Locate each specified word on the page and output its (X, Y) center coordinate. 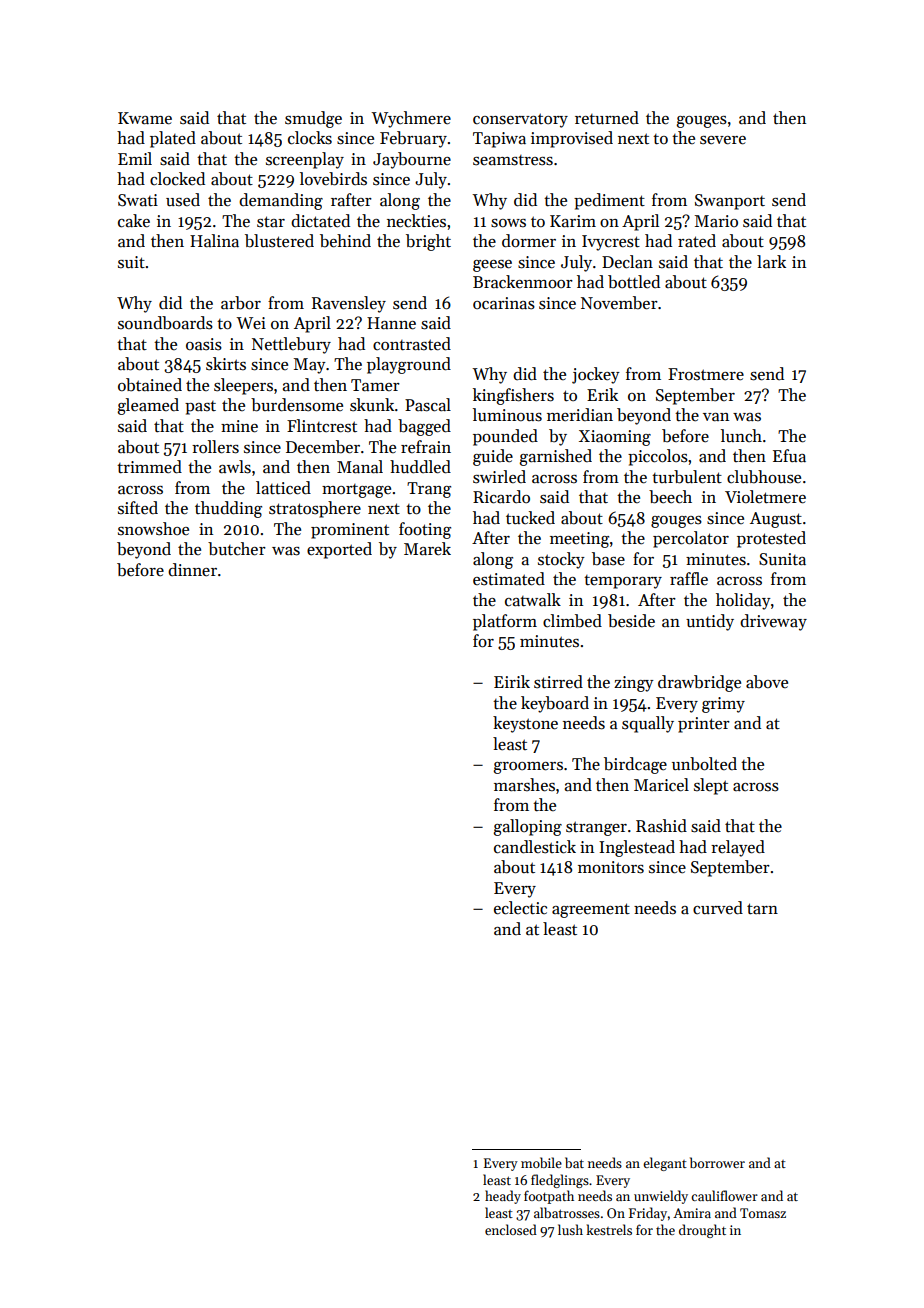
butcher (237, 549)
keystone (525, 724)
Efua (789, 456)
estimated (509, 579)
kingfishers (513, 396)
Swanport (730, 202)
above (767, 682)
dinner (192, 570)
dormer (529, 241)
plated (173, 139)
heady (503, 1197)
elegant (665, 1164)
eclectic (520, 908)
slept (711, 786)
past (200, 408)
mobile (541, 1162)
